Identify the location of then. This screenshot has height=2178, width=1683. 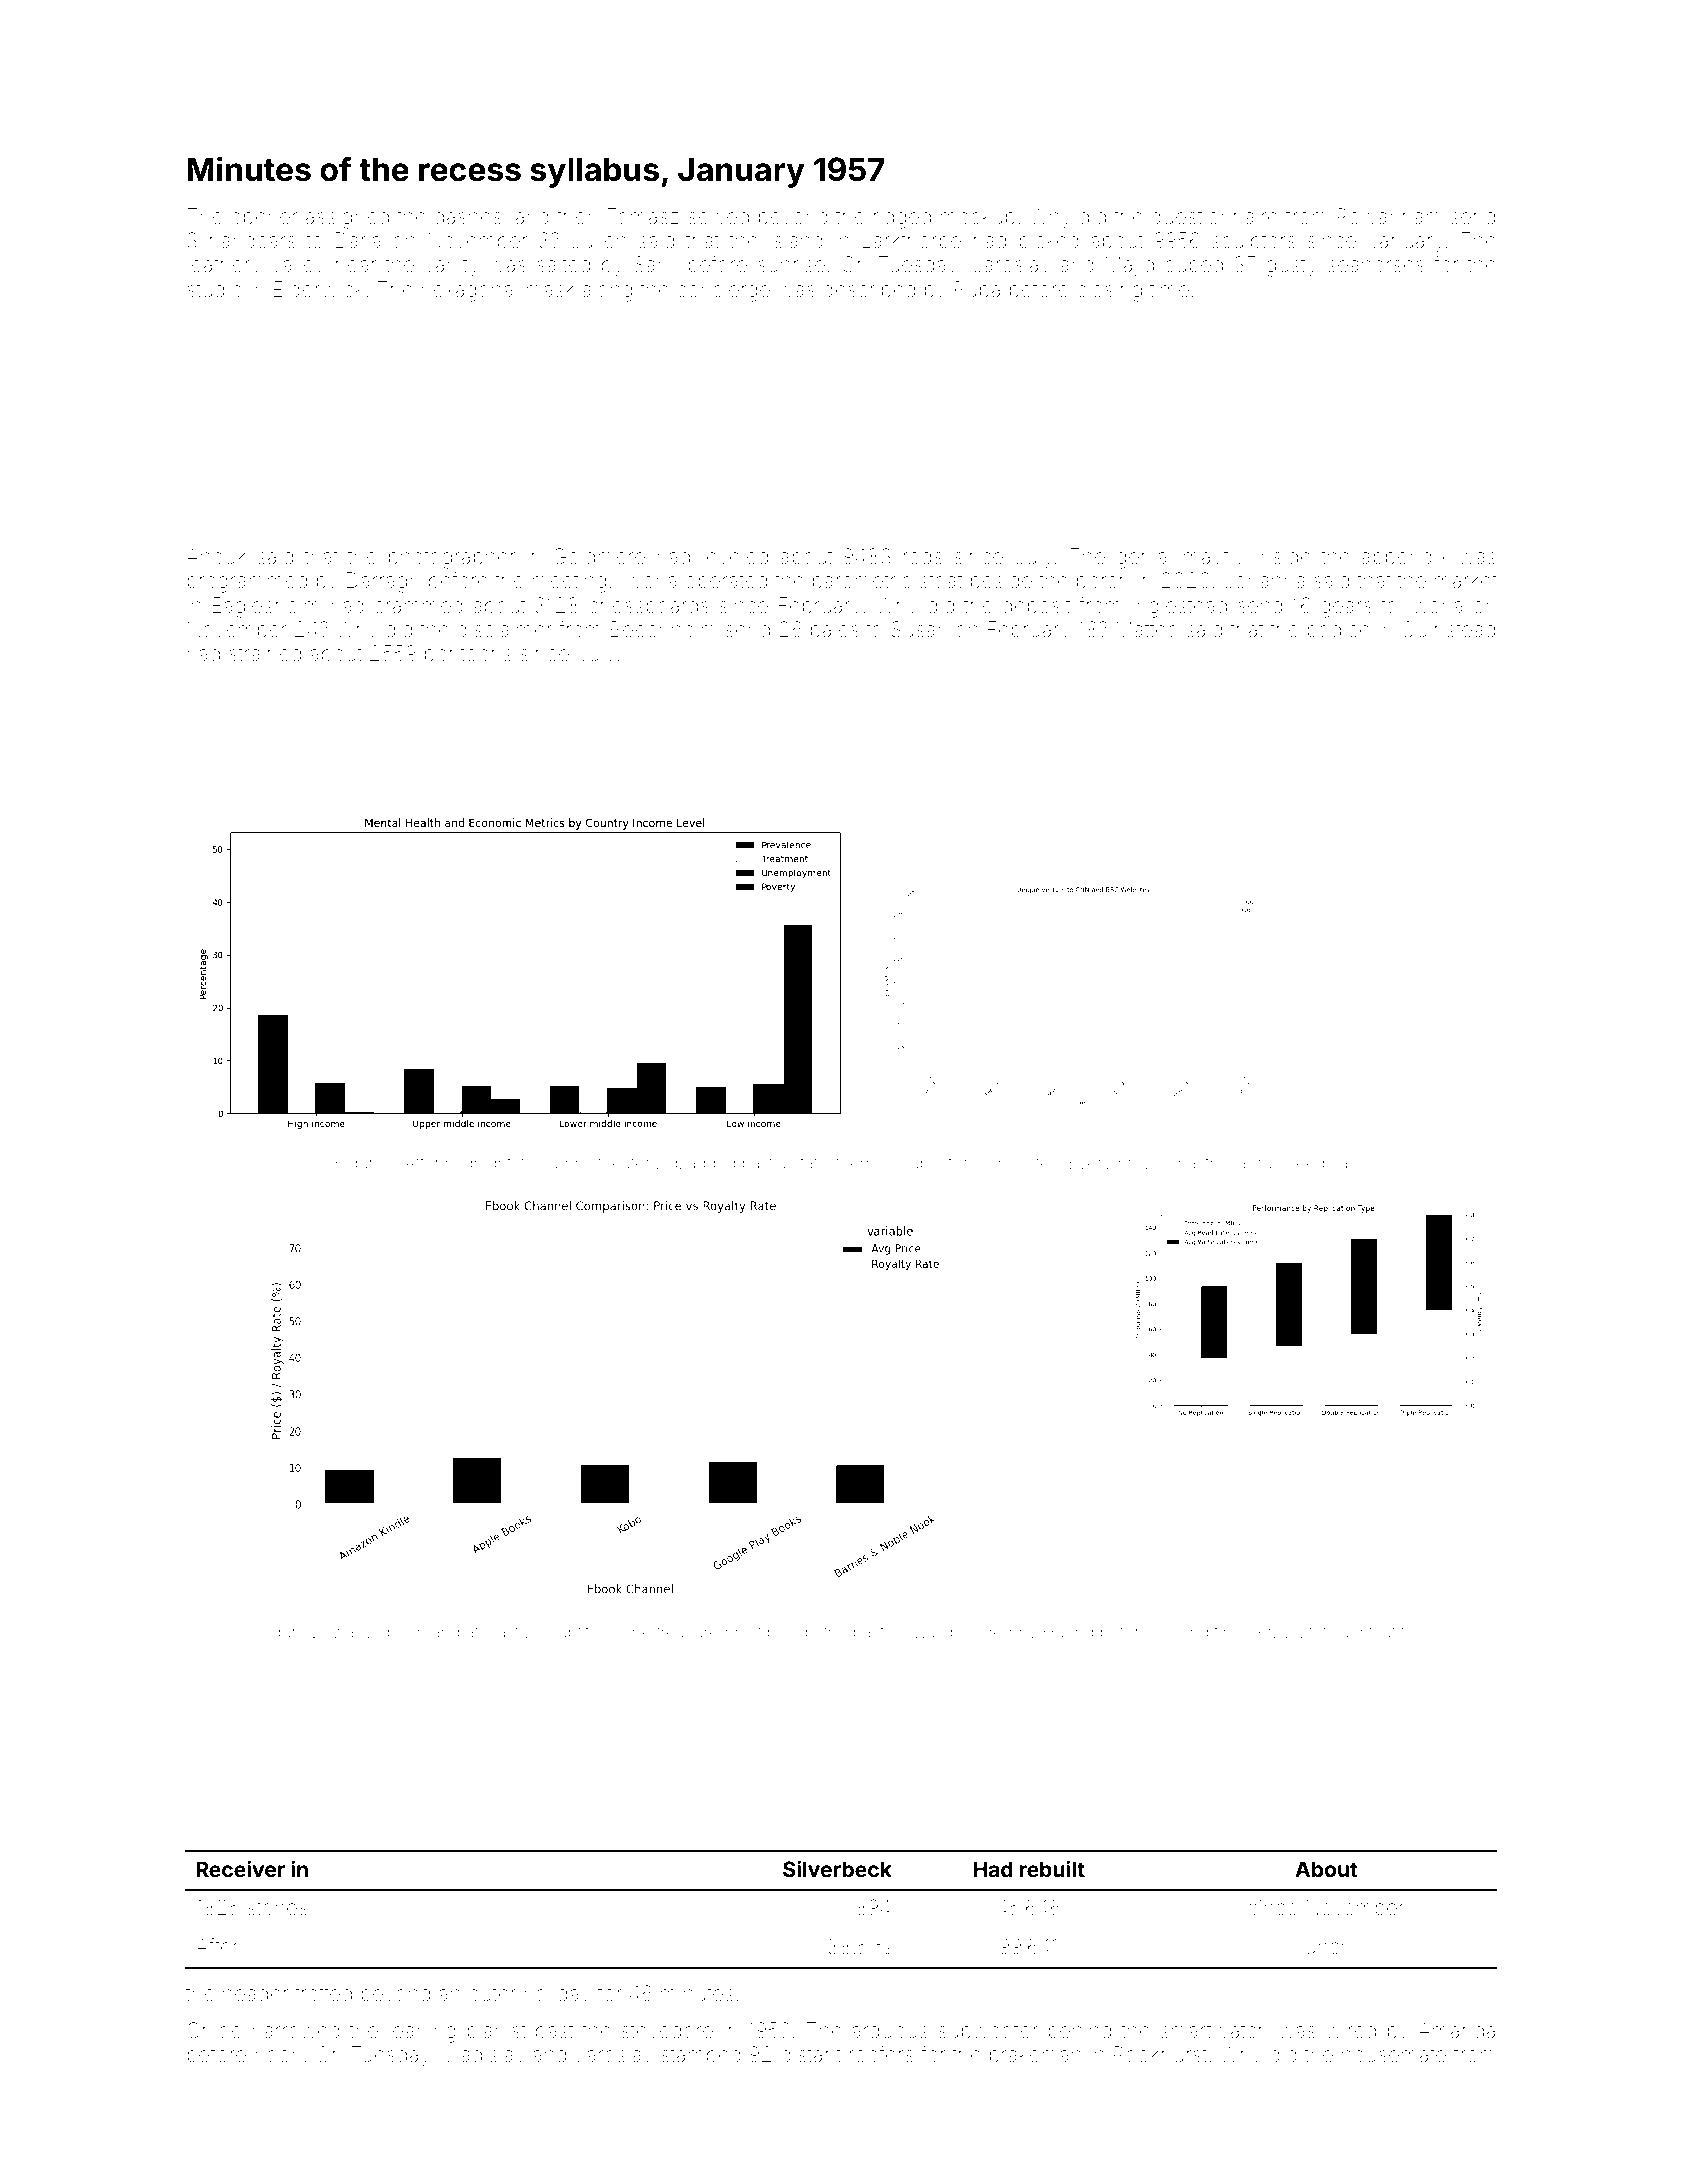
(577, 217).
